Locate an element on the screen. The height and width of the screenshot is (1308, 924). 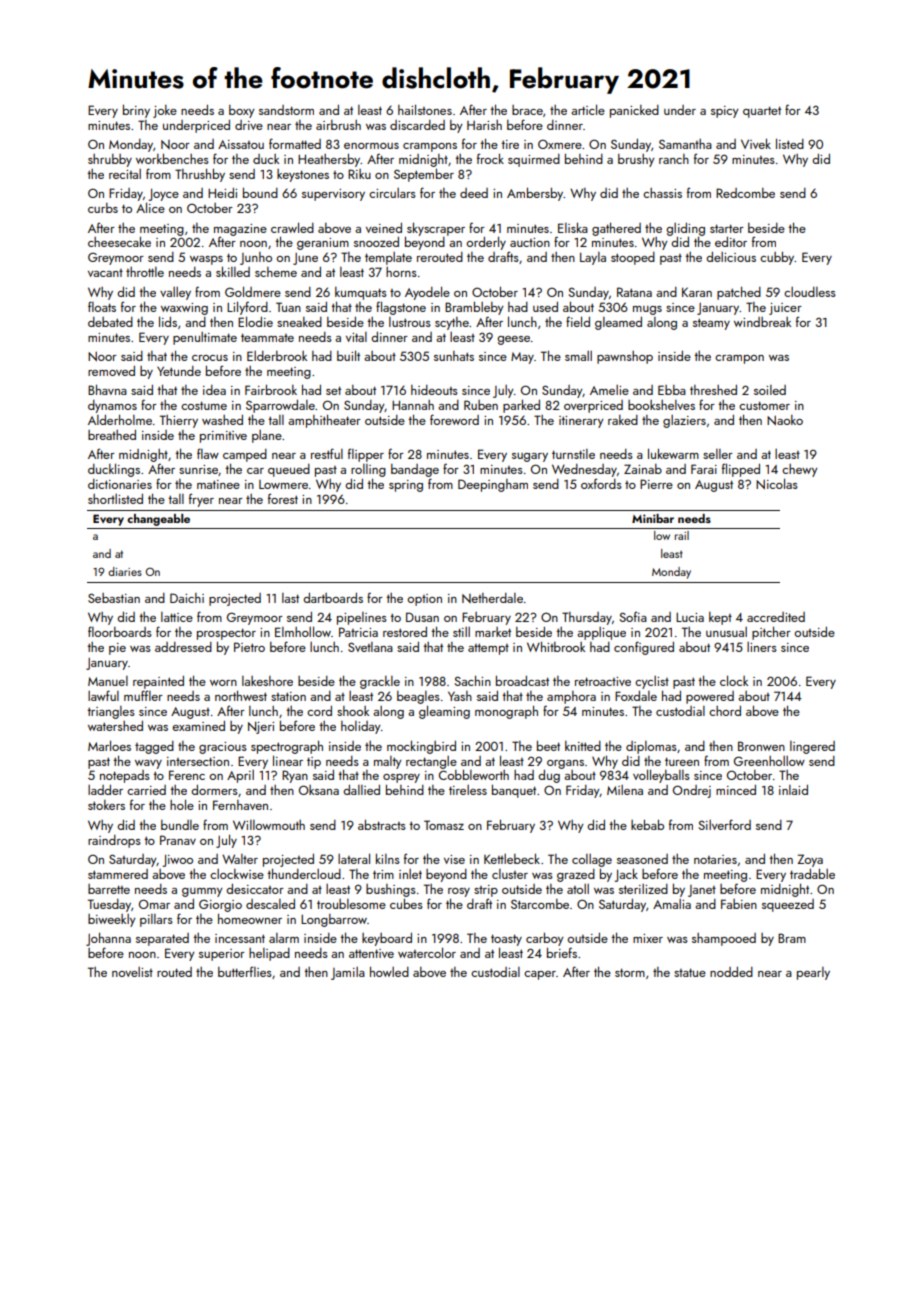
amphitheater is located at coordinates (324, 421).
